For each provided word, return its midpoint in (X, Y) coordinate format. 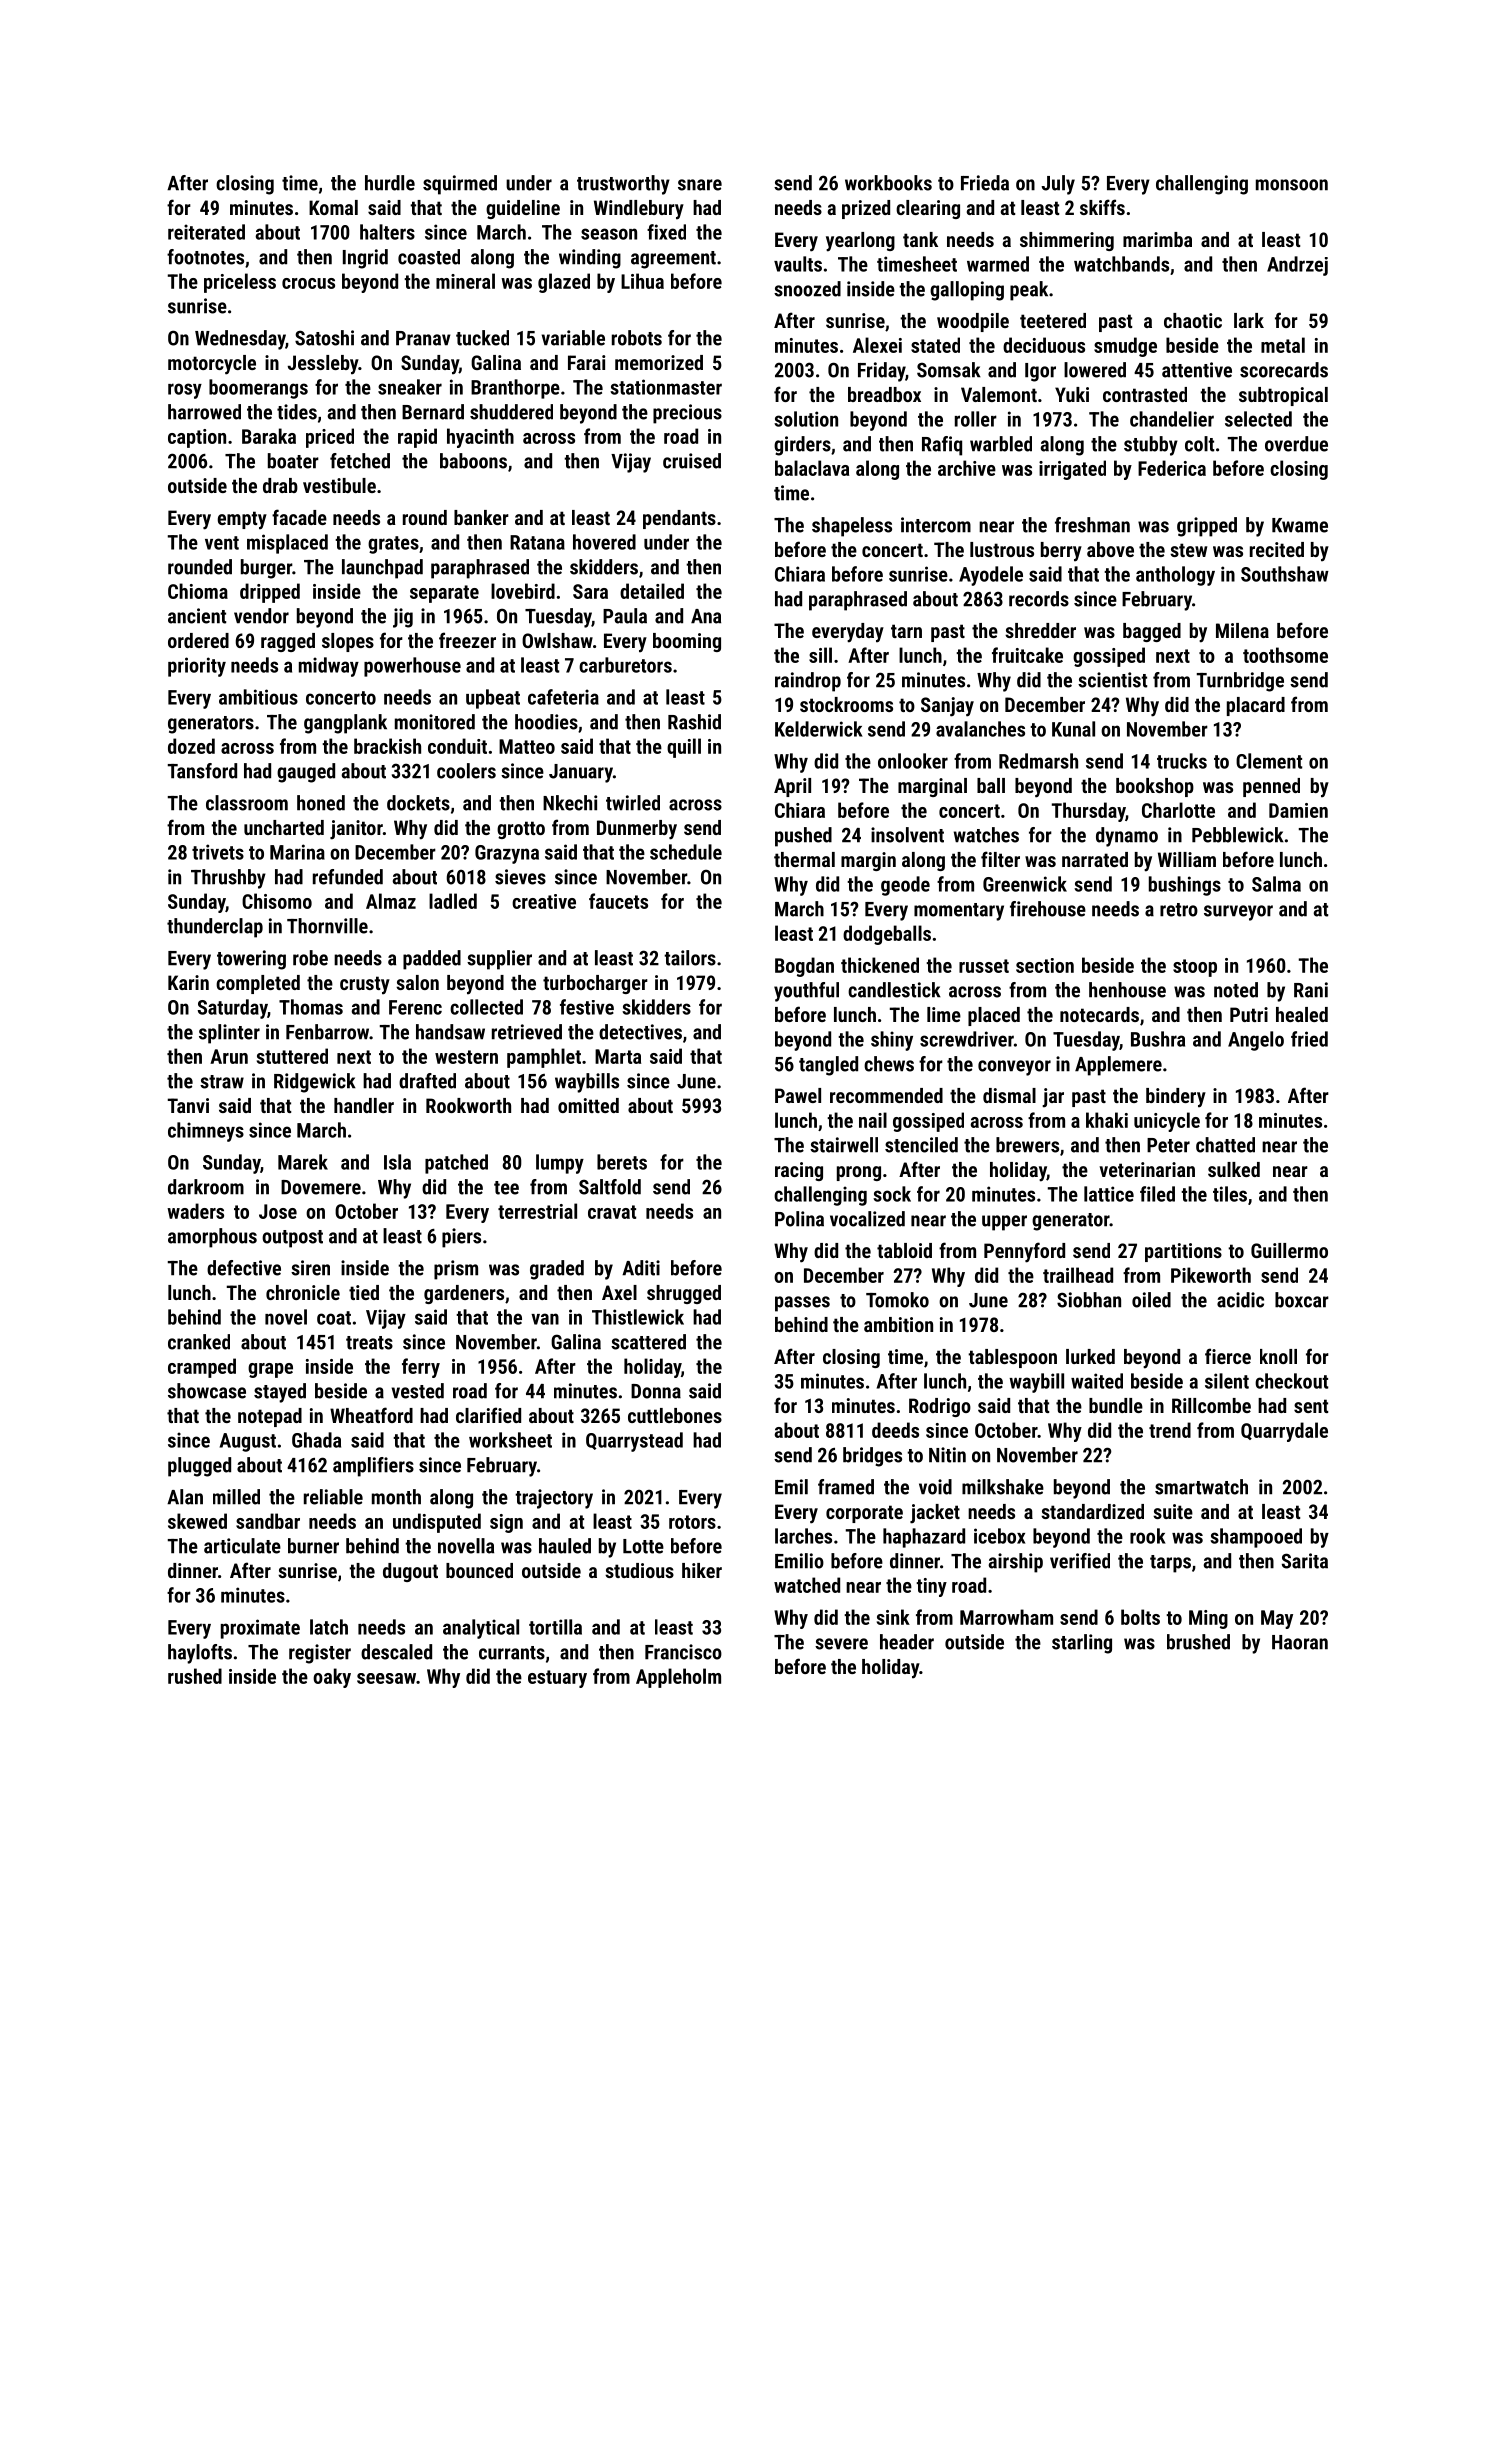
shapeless (852, 527)
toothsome (1285, 655)
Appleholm (678, 1678)
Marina (297, 852)
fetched (360, 461)
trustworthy (623, 185)
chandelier (1172, 419)
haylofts (200, 1654)
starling (1082, 1644)
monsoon (1292, 185)
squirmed (460, 185)
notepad (270, 1417)
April (792, 787)
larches (803, 1536)
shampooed (1256, 1538)
